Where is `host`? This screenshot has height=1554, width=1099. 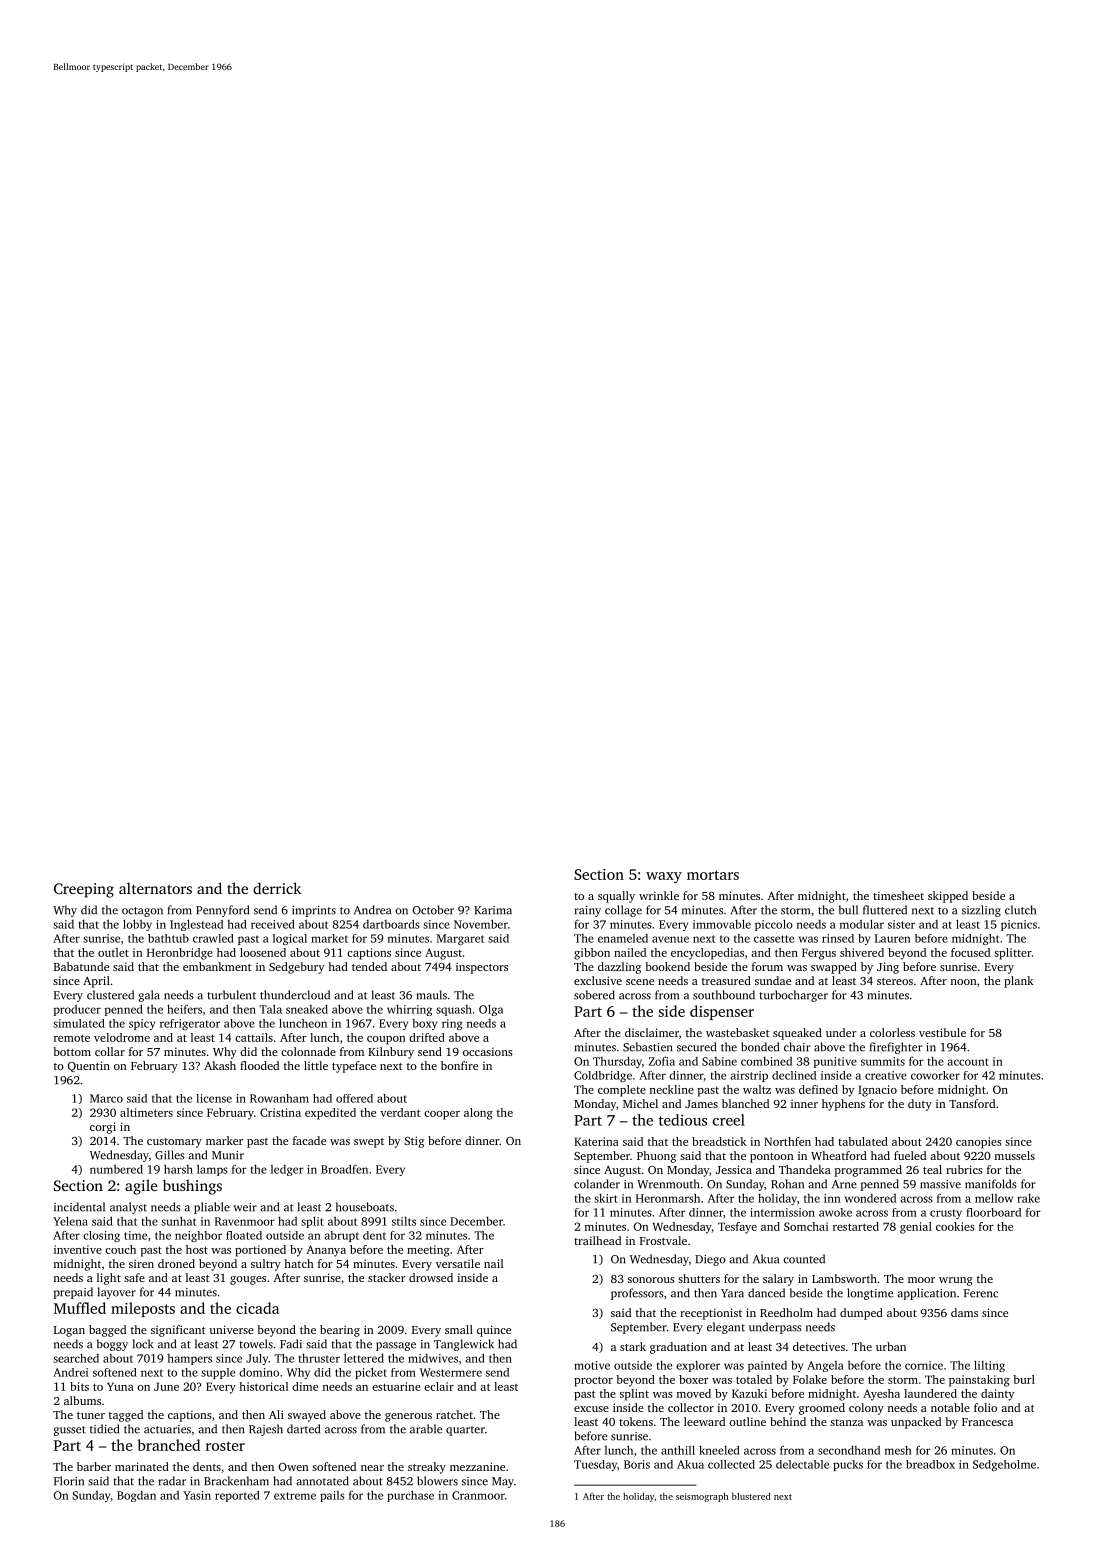
host is located at coordinates (197, 1249).
